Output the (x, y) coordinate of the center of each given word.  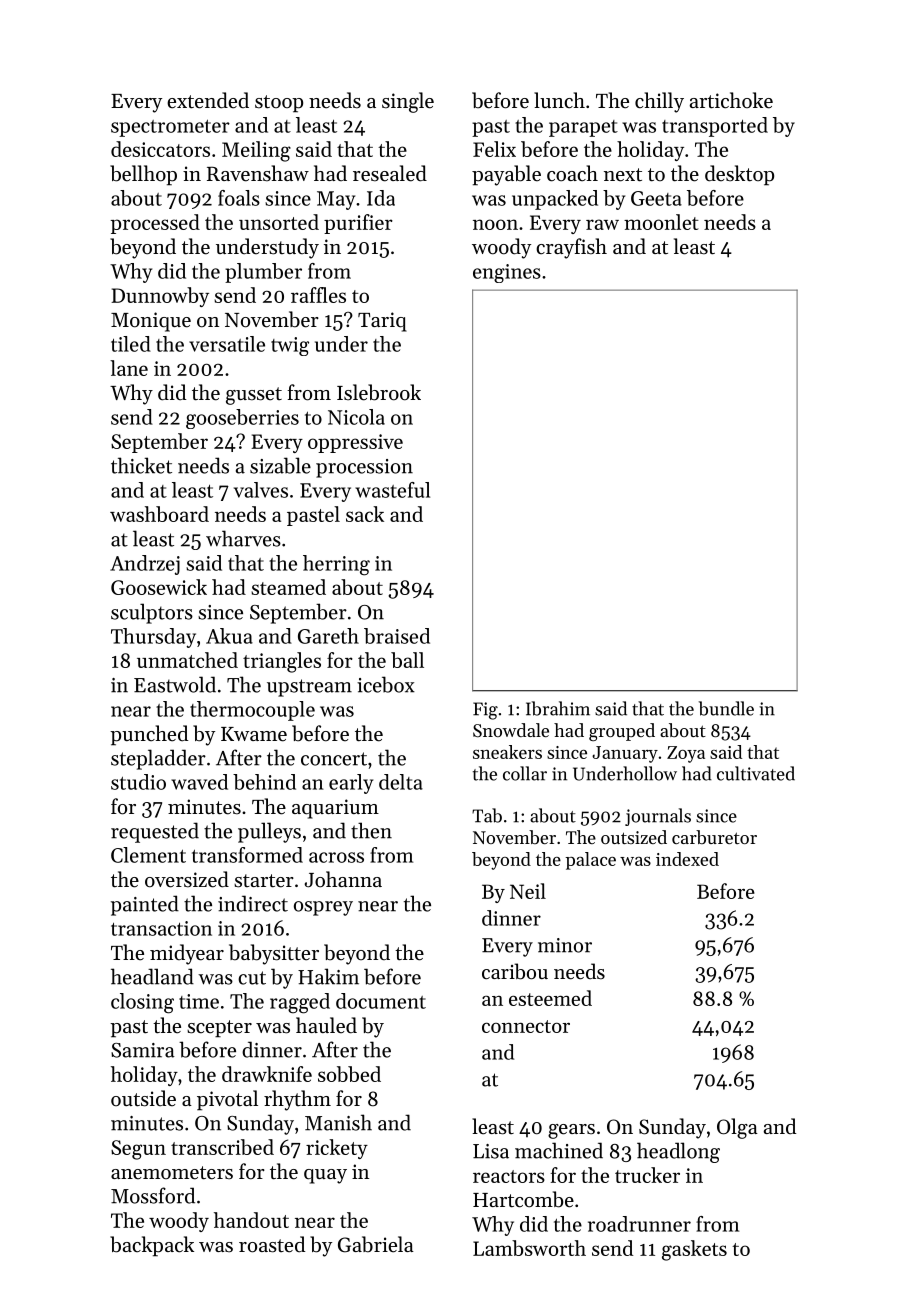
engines (507, 273)
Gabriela (376, 1244)
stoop (279, 104)
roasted (272, 1244)
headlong (678, 1152)
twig (290, 346)
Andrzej (145, 565)
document (381, 1001)
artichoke (731, 100)
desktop (739, 175)
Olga (737, 1128)
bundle (726, 708)
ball (407, 660)
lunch (559, 100)
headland (152, 976)
